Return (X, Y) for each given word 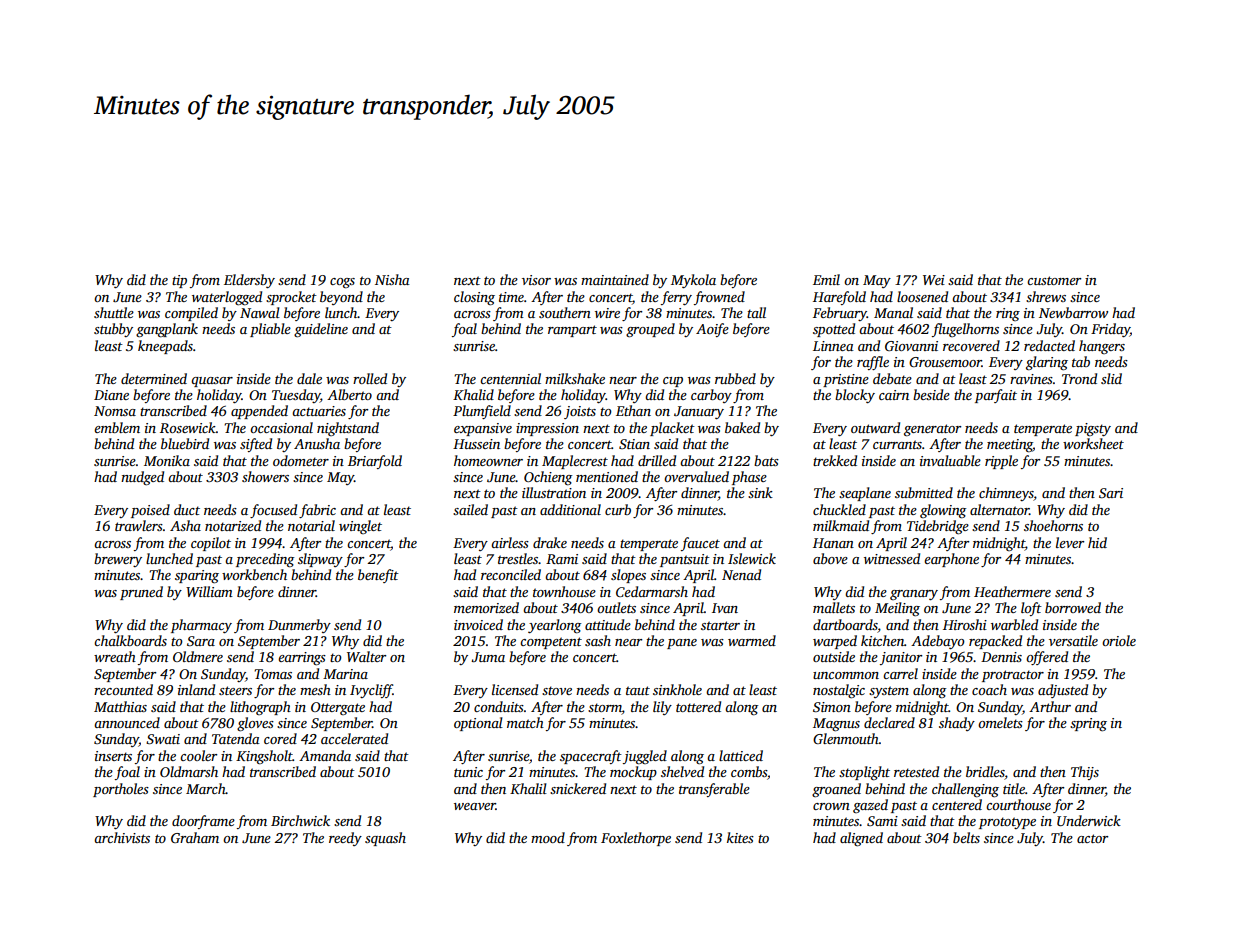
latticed (741, 755)
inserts (113, 756)
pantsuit (685, 560)
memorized (486, 607)
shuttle (114, 312)
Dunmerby (299, 626)
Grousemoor (945, 362)
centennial (510, 378)
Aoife (712, 330)
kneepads (165, 347)
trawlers (139, 525)
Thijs (1085, 773)
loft (1031, 609)
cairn (894, 395)
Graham (195, 837)
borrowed (1073, 607)
